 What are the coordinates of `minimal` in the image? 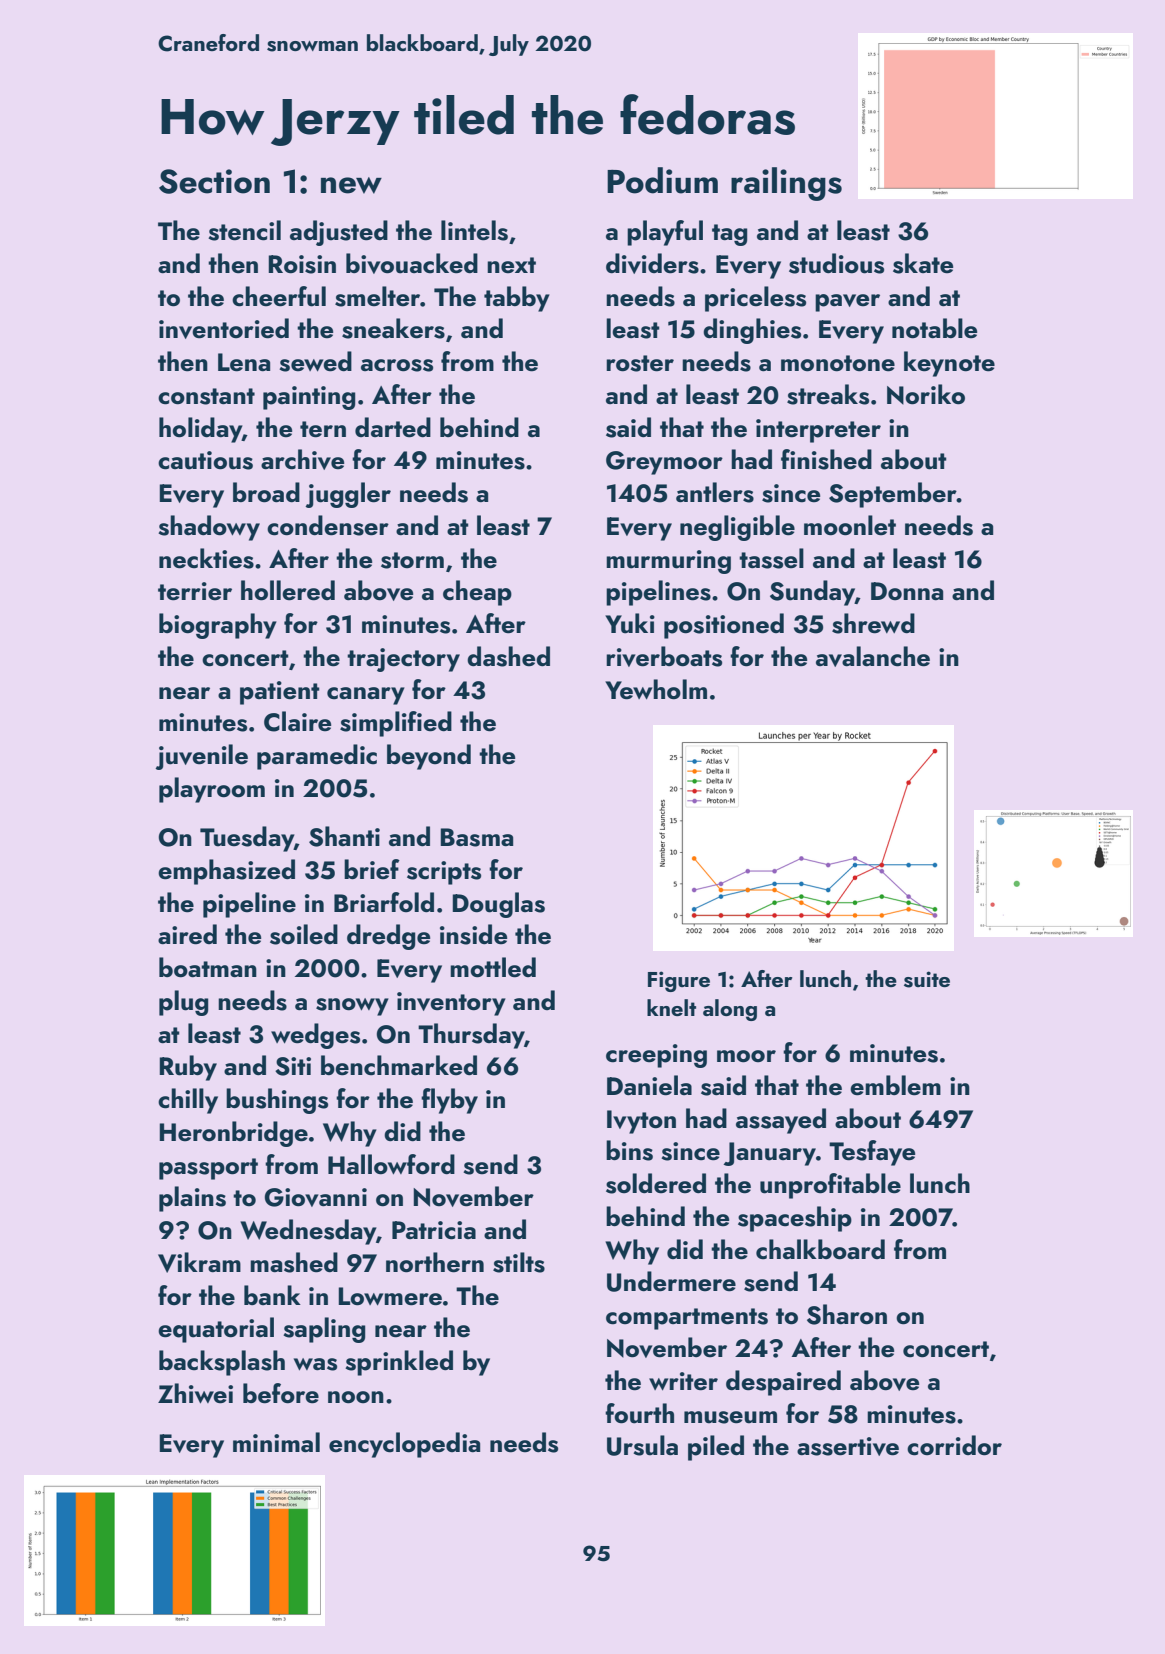 It's located at (276, 1442).
